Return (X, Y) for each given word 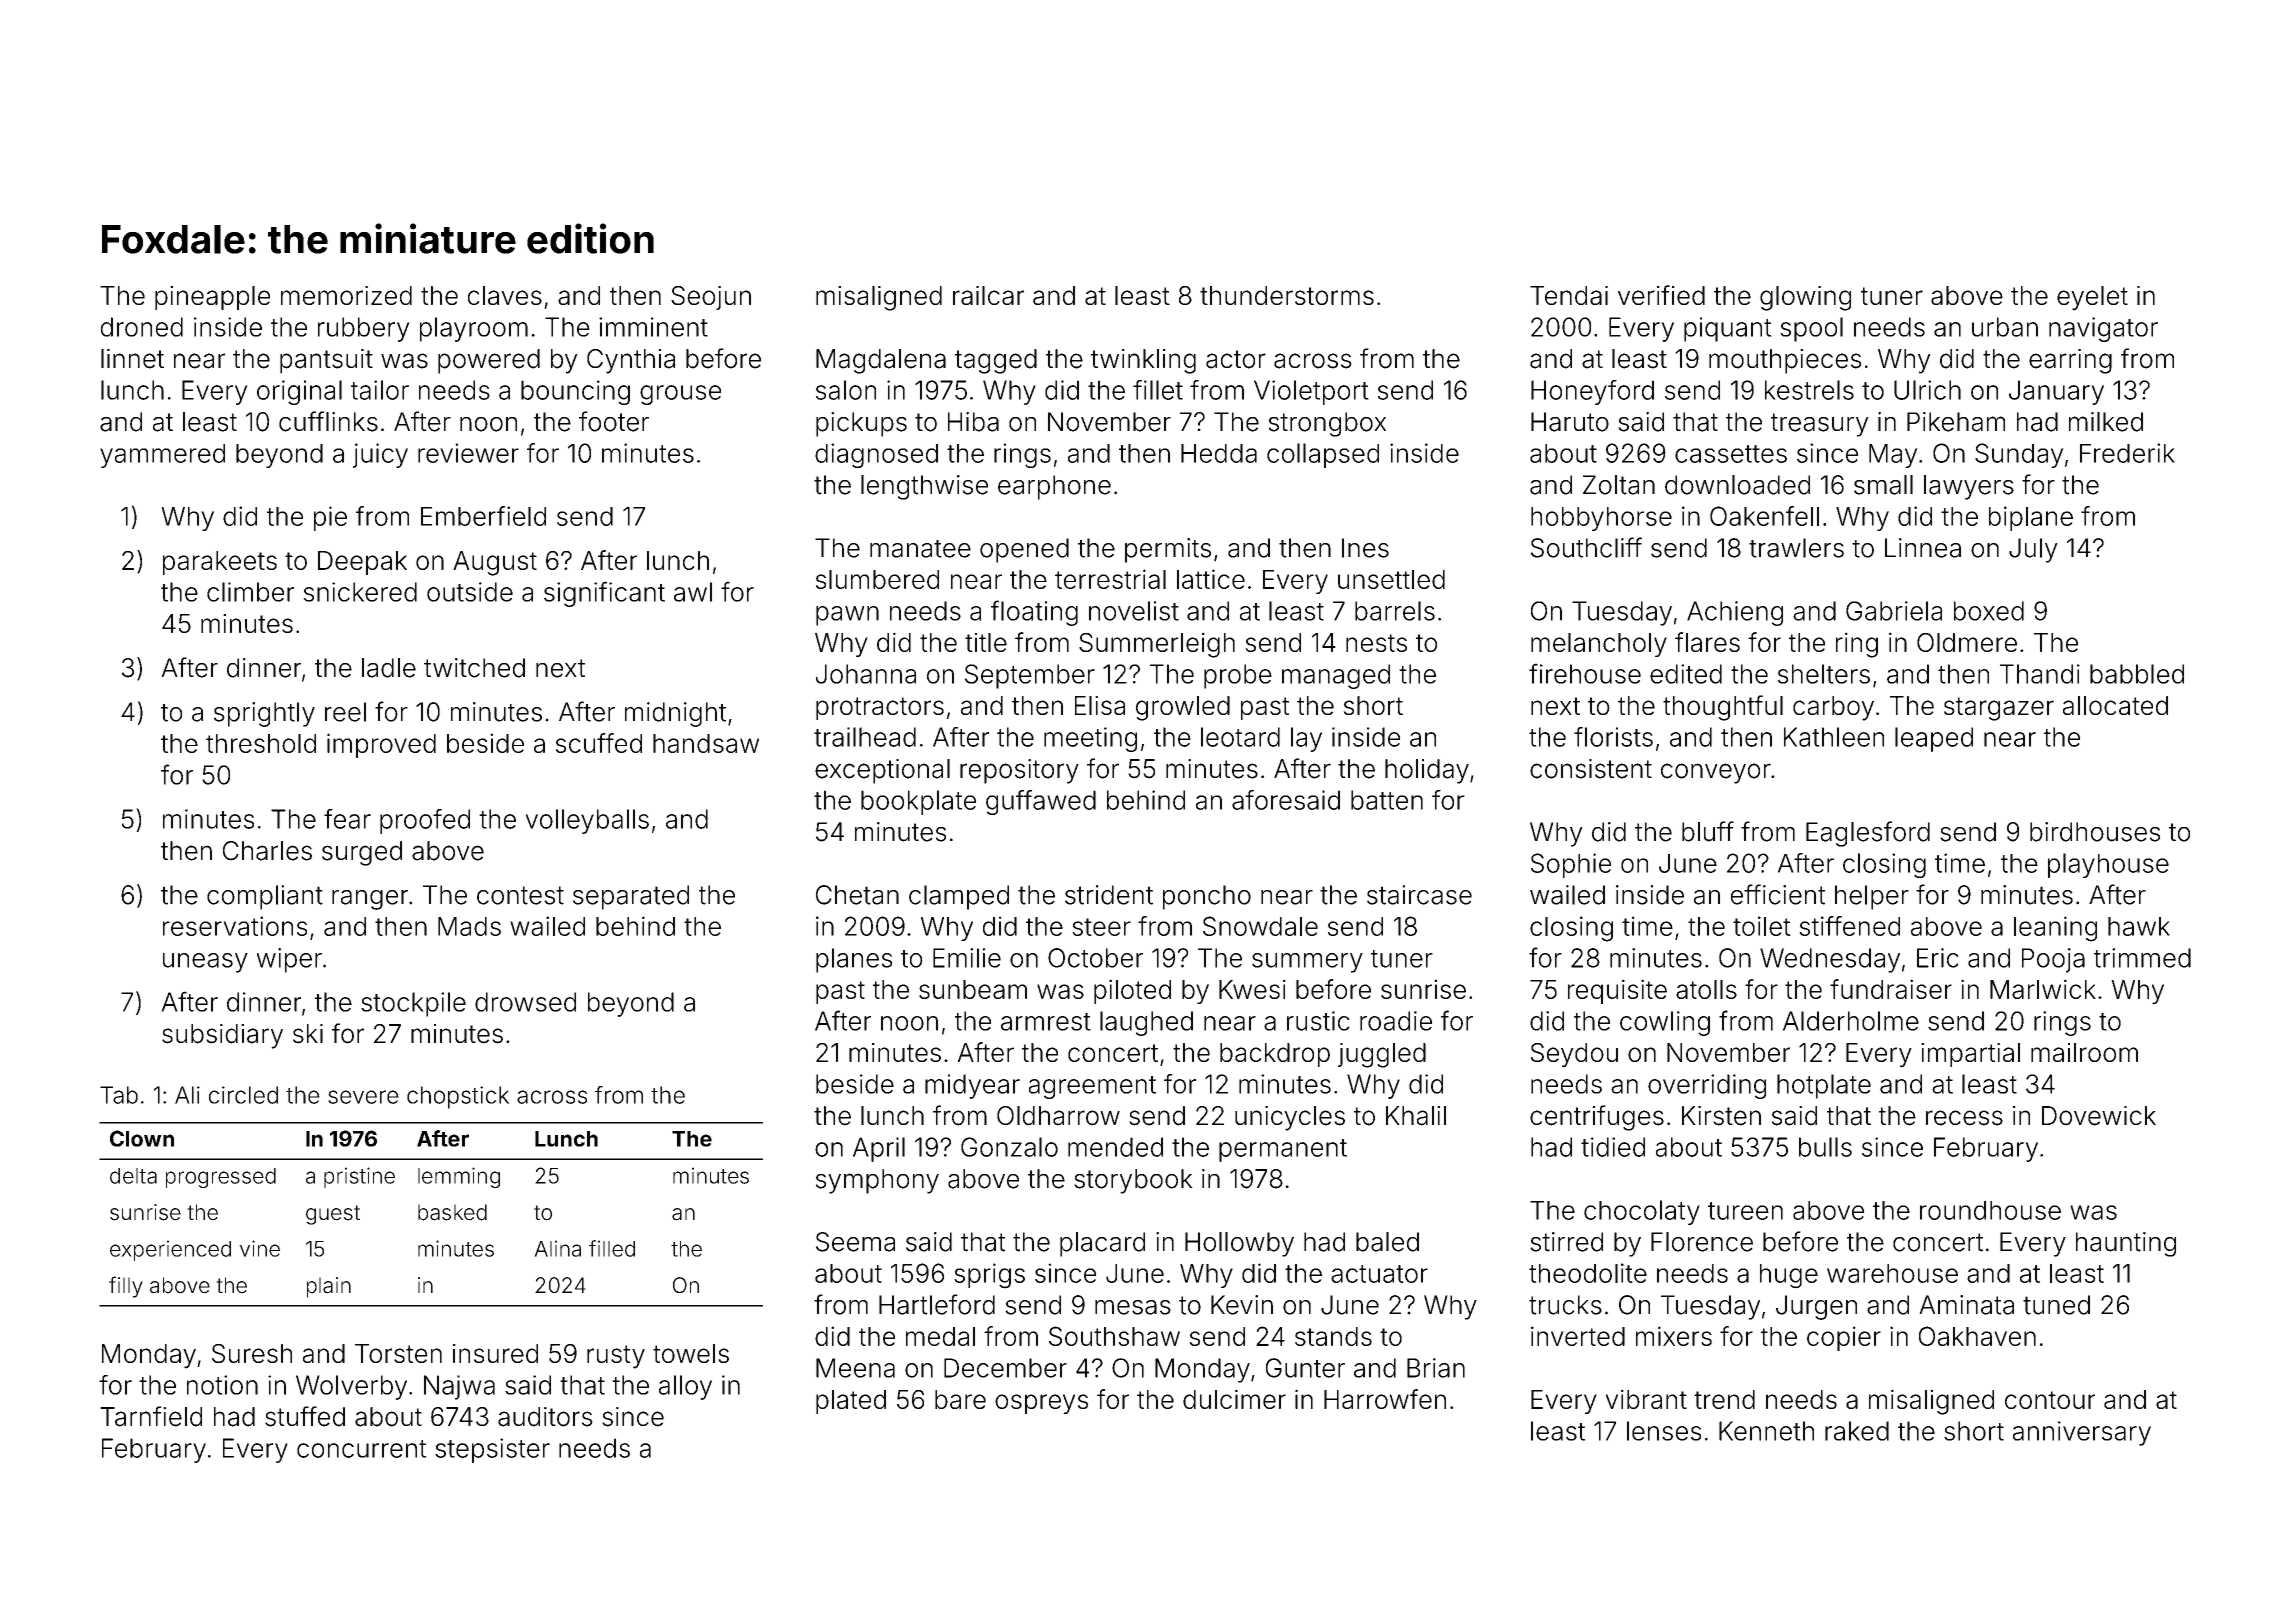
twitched (474, 668)
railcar (988, 295)
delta (133, 1176)
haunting (2126, 1244)
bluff (1708, 831)
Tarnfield (151, 1416)
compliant (265, 897)
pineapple (212, 298)
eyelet (2092, 298)
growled (1183, 708)
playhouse (2108, 865)
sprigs (989, 1276)
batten (1387, 800)
